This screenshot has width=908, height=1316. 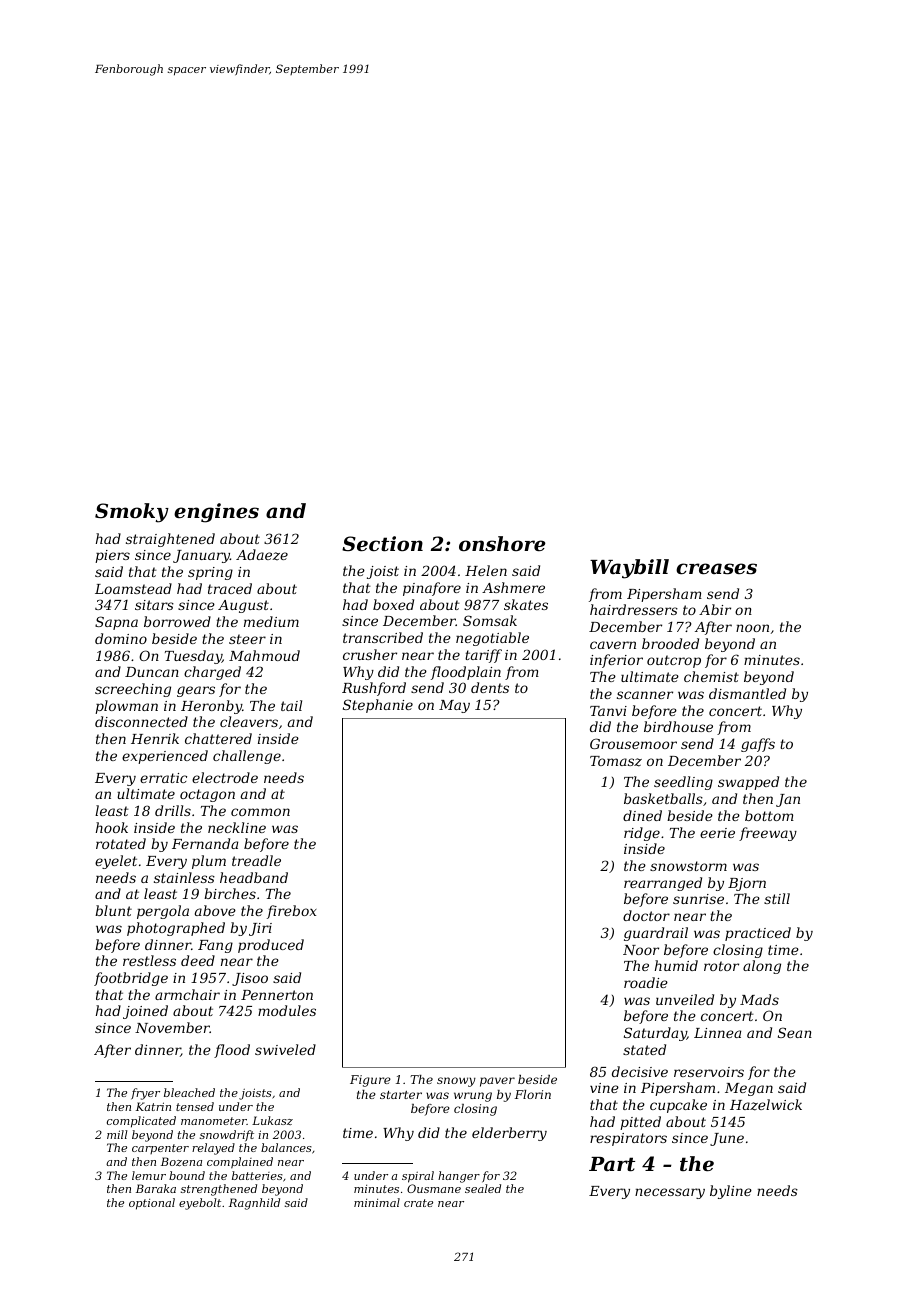 What do you see at coordinates (418, 1203) in the screenshot?
I see `crate` at bounding box center [418, 1203].
